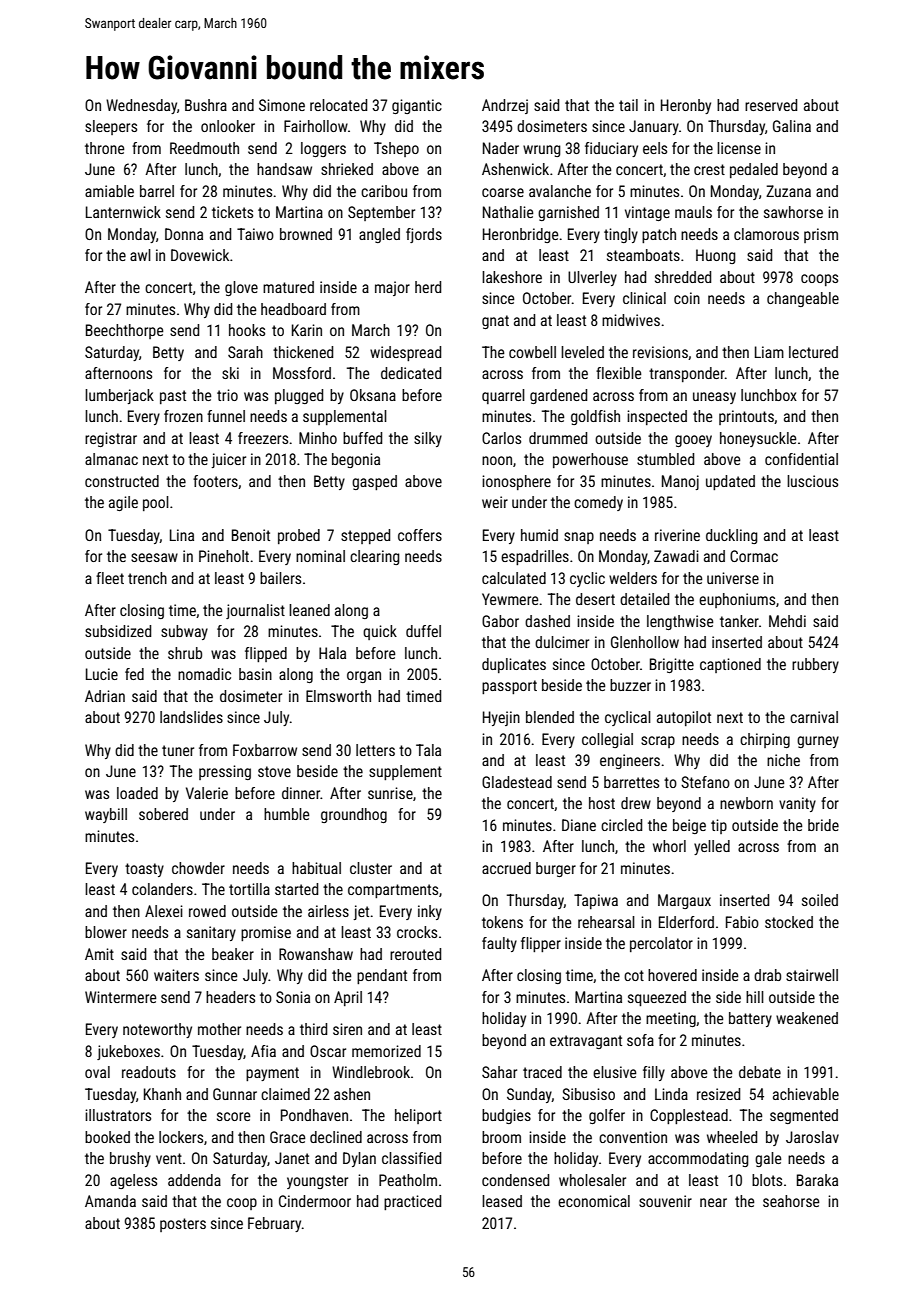 Image resolution: width=924 pixels, height=1308 pixels. I want to click on snap, so click(579, 538).
